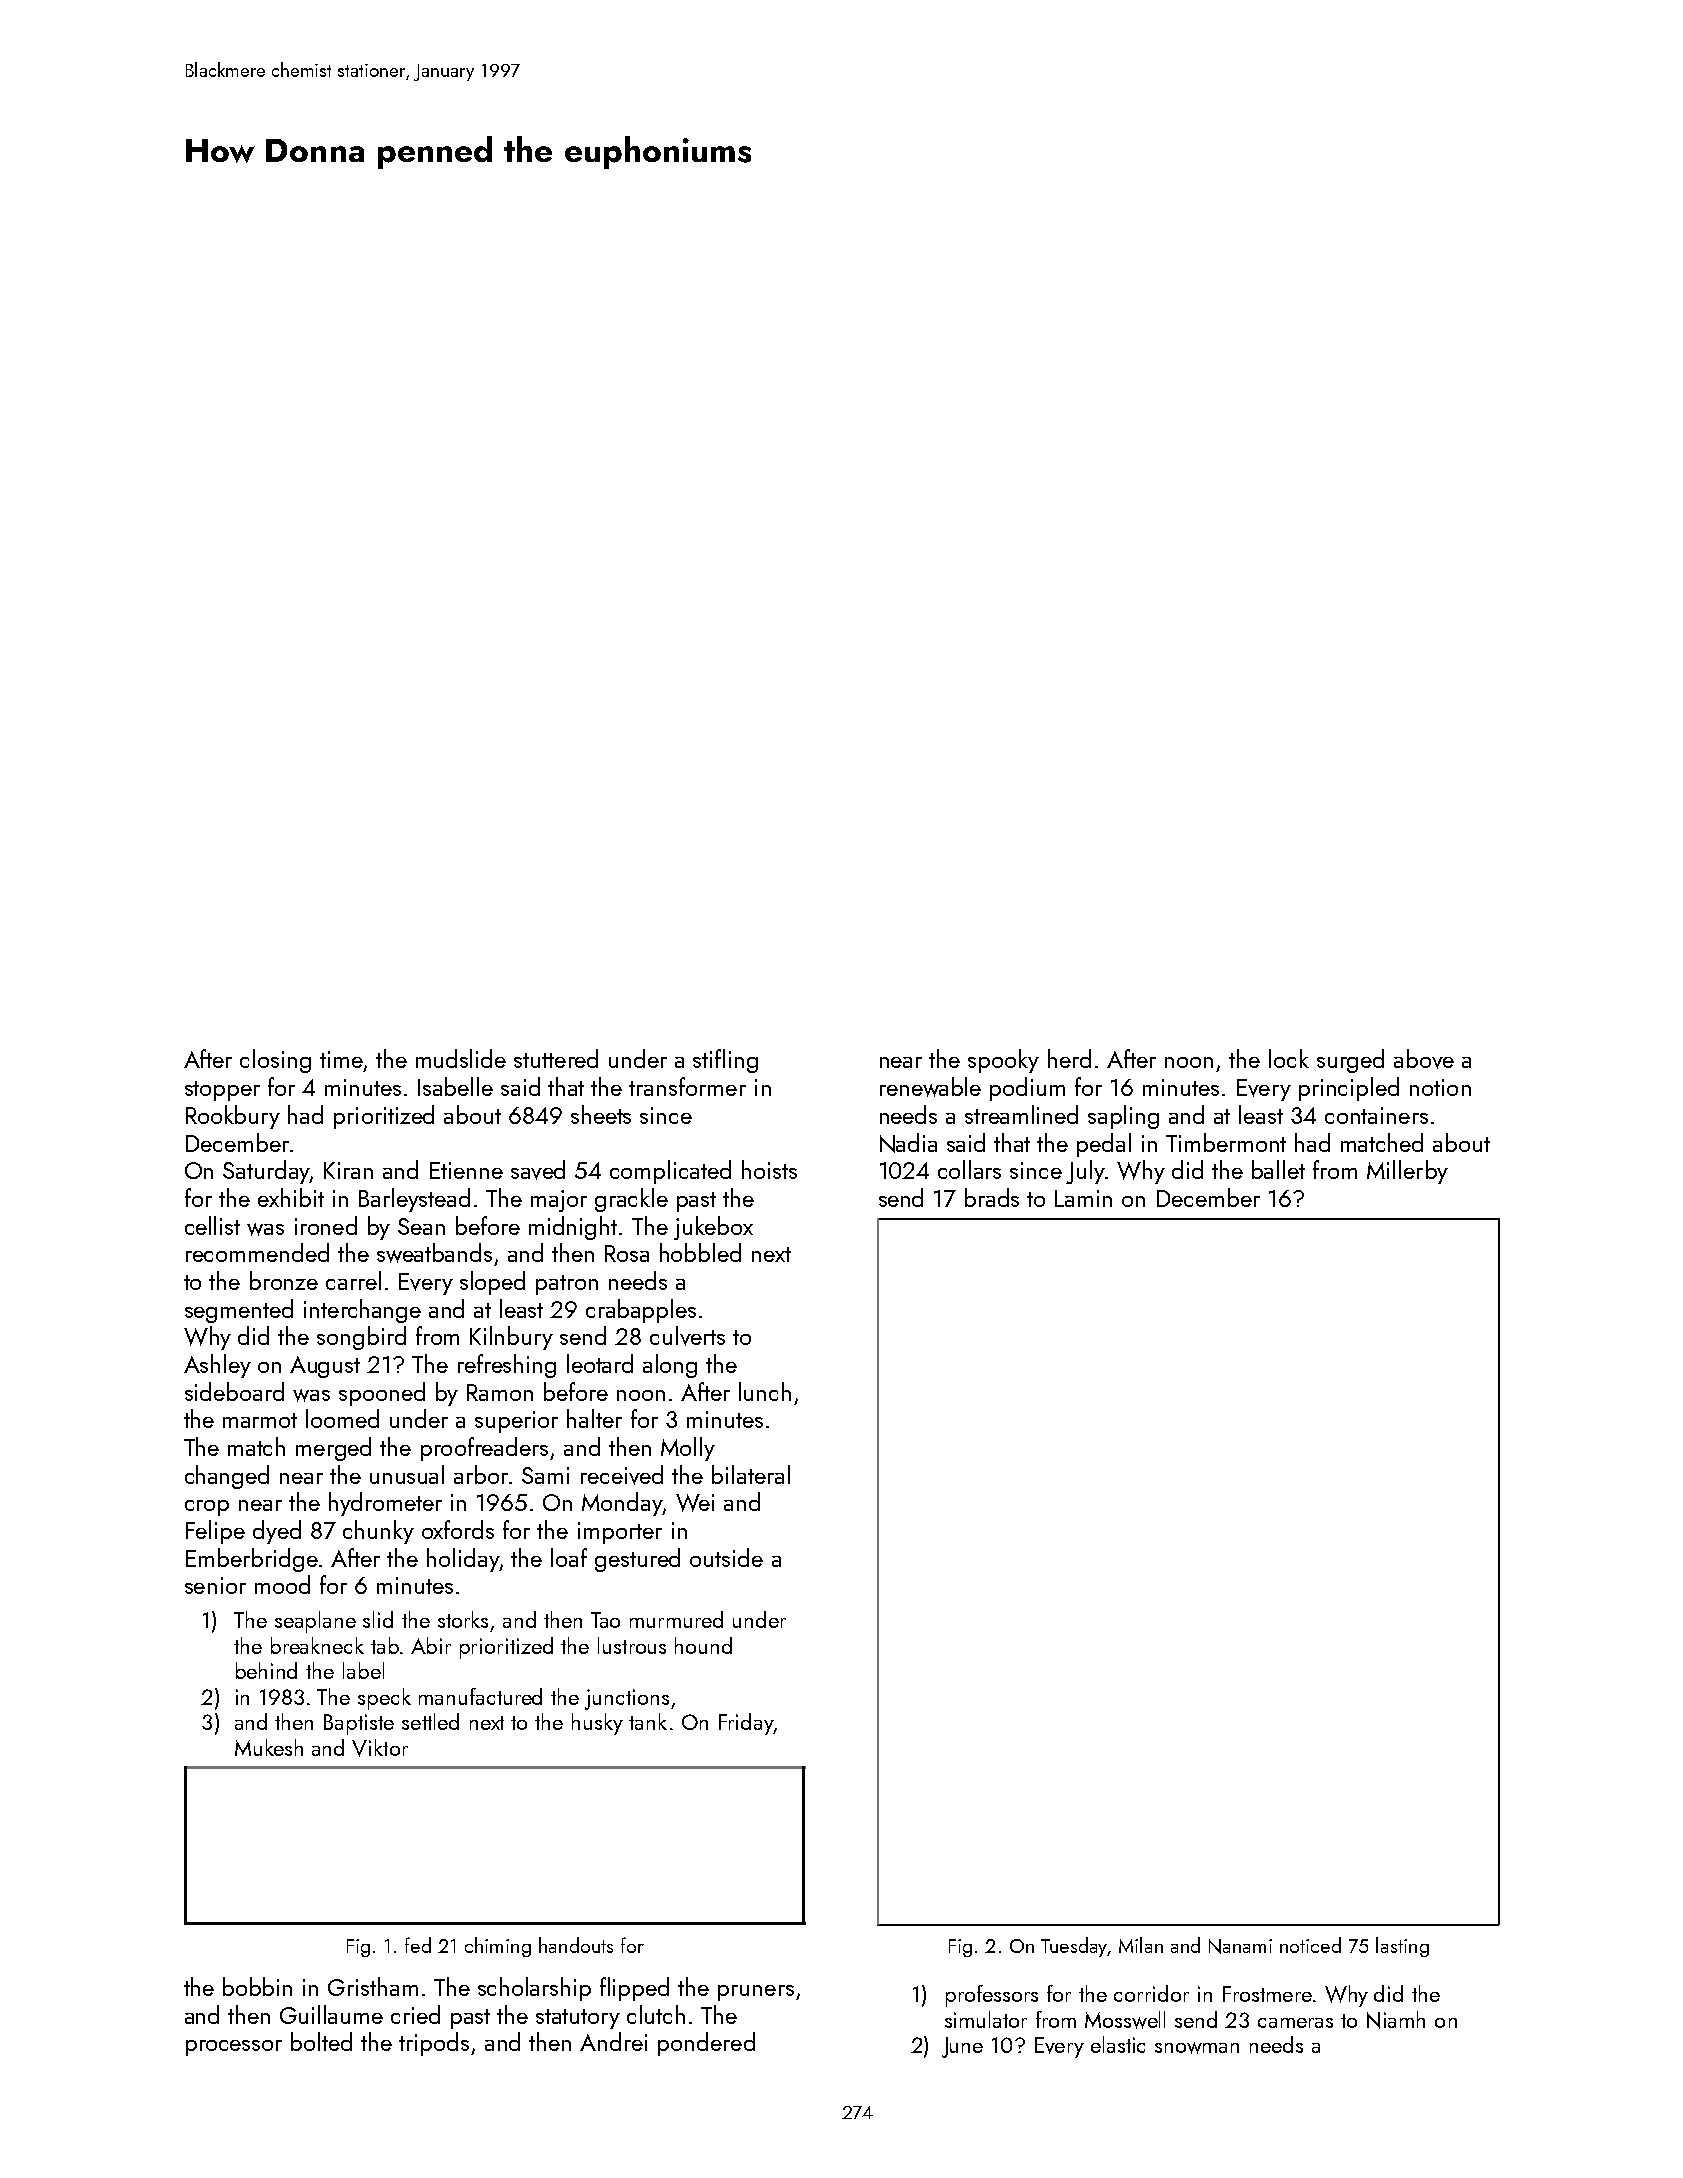  I want to click on Timbermont, so click(1226, 1142).
